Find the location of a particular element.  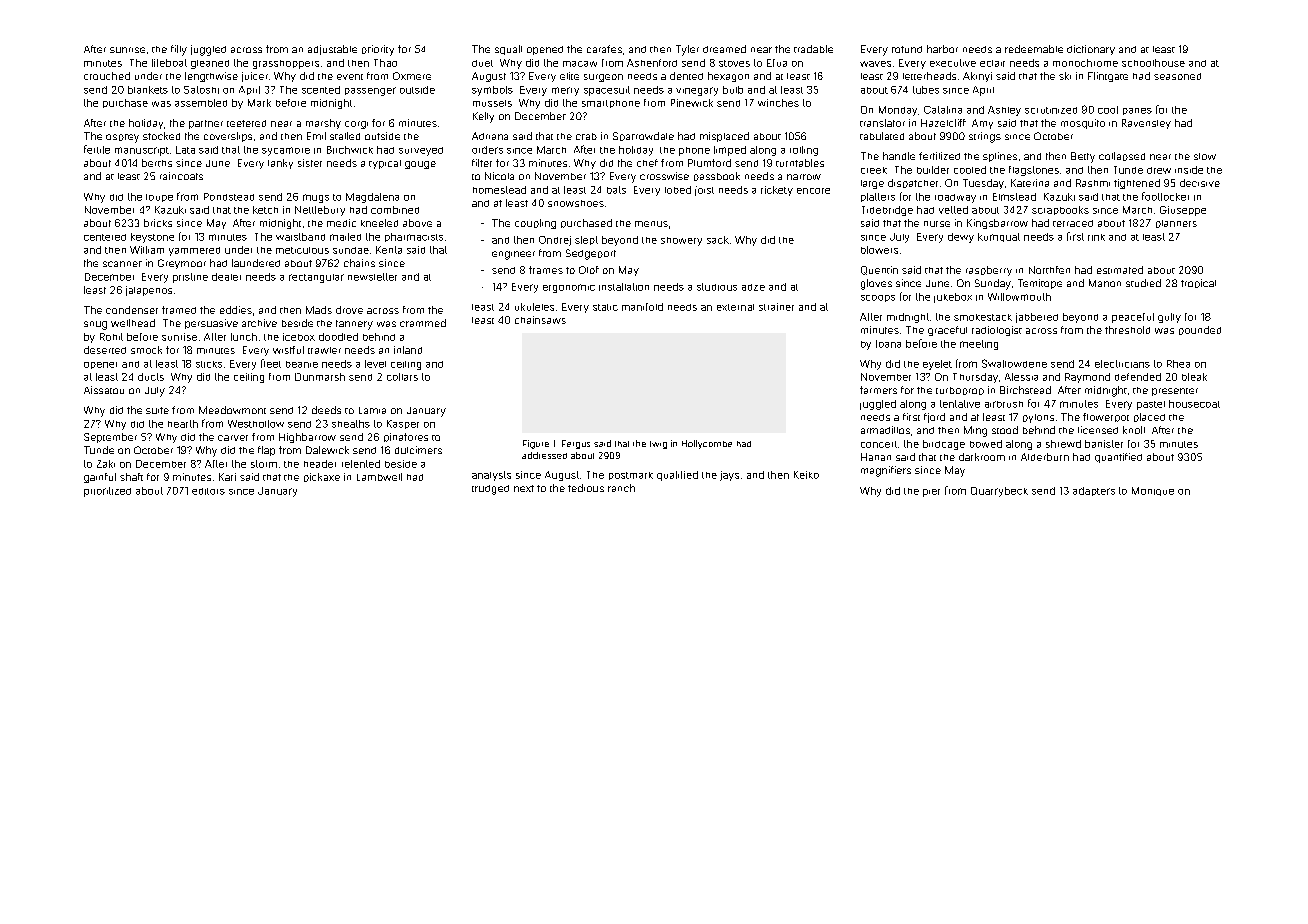

filly is located at coordinates (179, 50).
